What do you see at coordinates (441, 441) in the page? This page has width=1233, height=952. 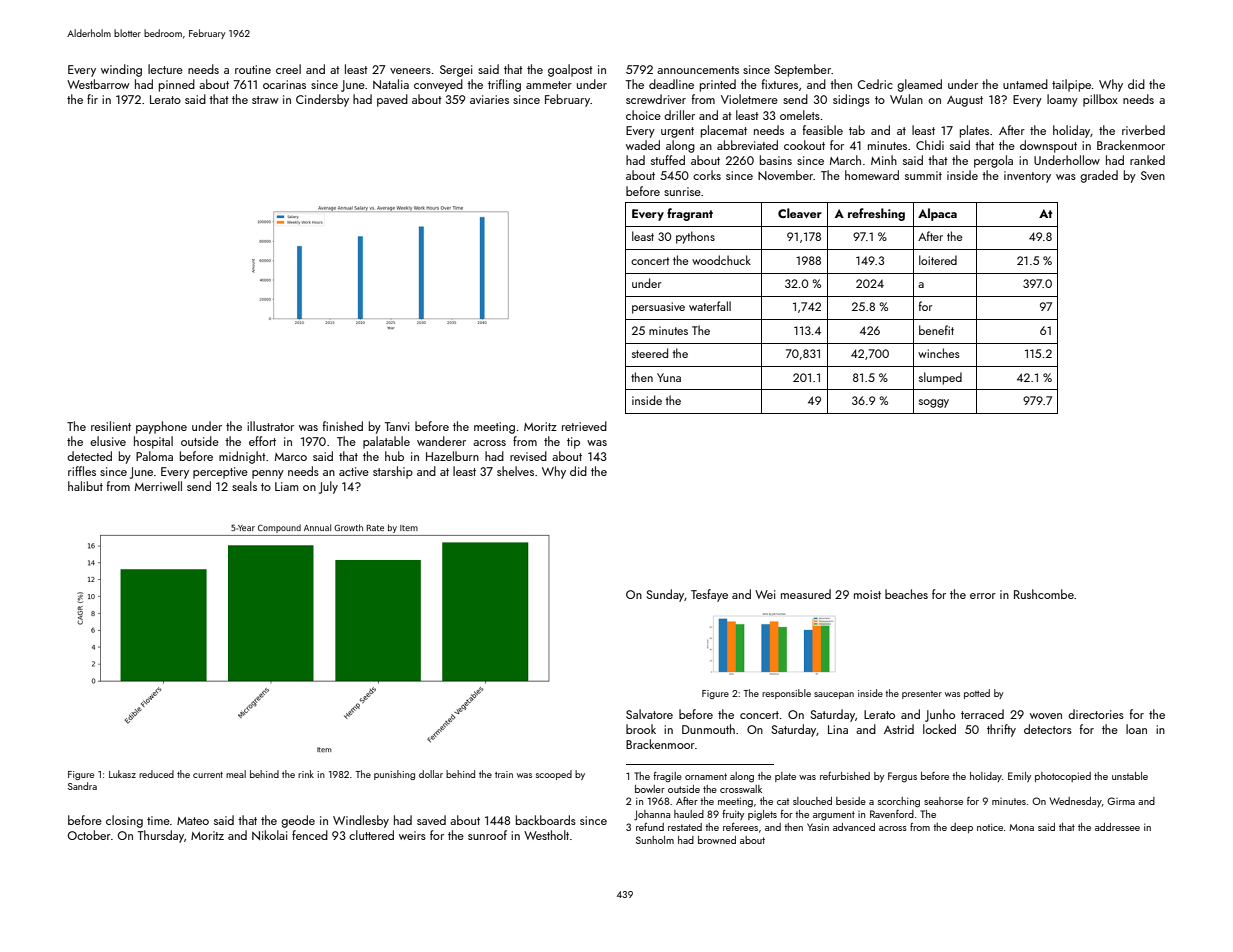 I see `wanderer` at bounding box center [441, 441].
